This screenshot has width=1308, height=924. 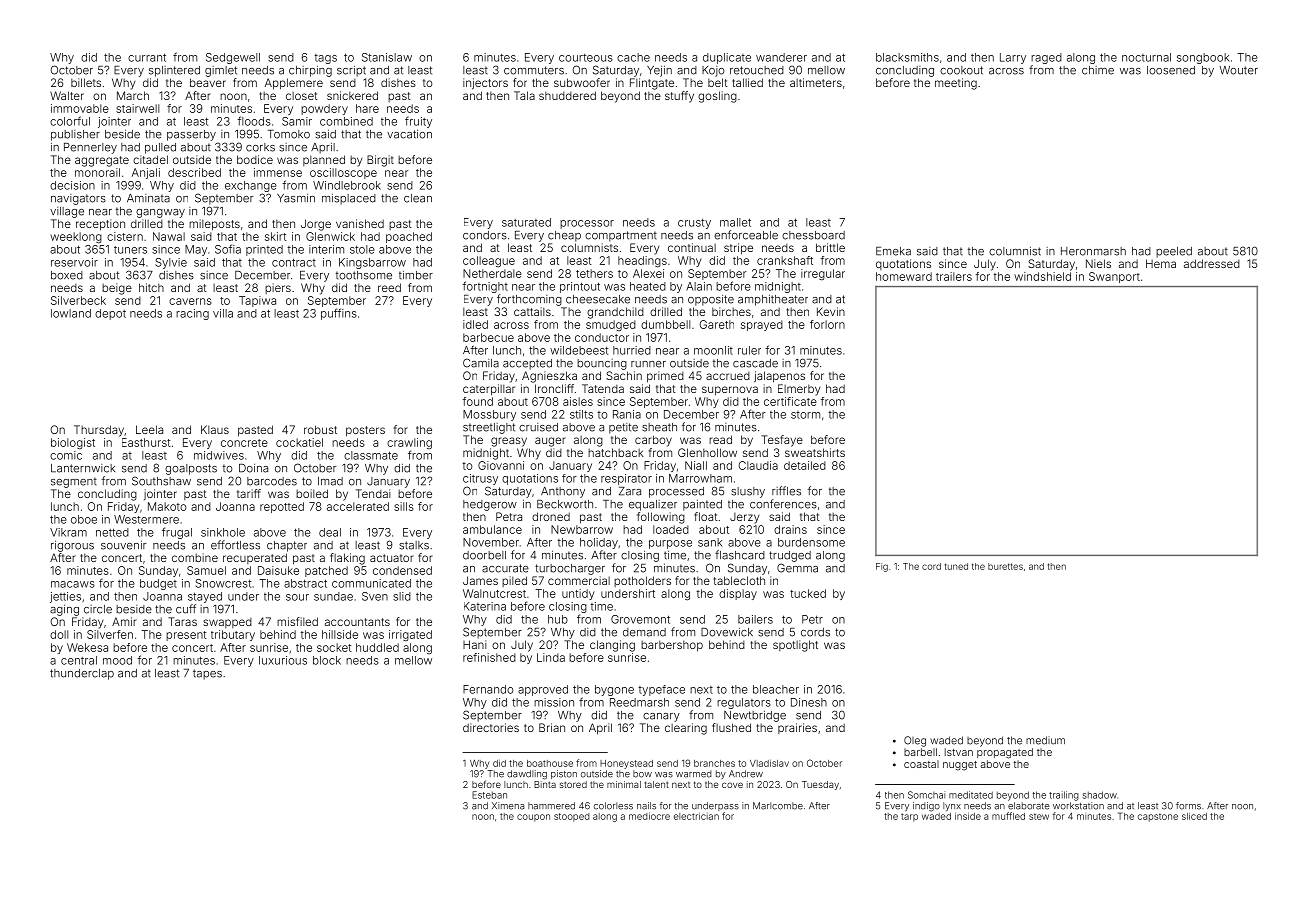 What do you see at coordinates (696, 816) in the screenshot?
I see `electrician` at bounding box center [696, 816].
